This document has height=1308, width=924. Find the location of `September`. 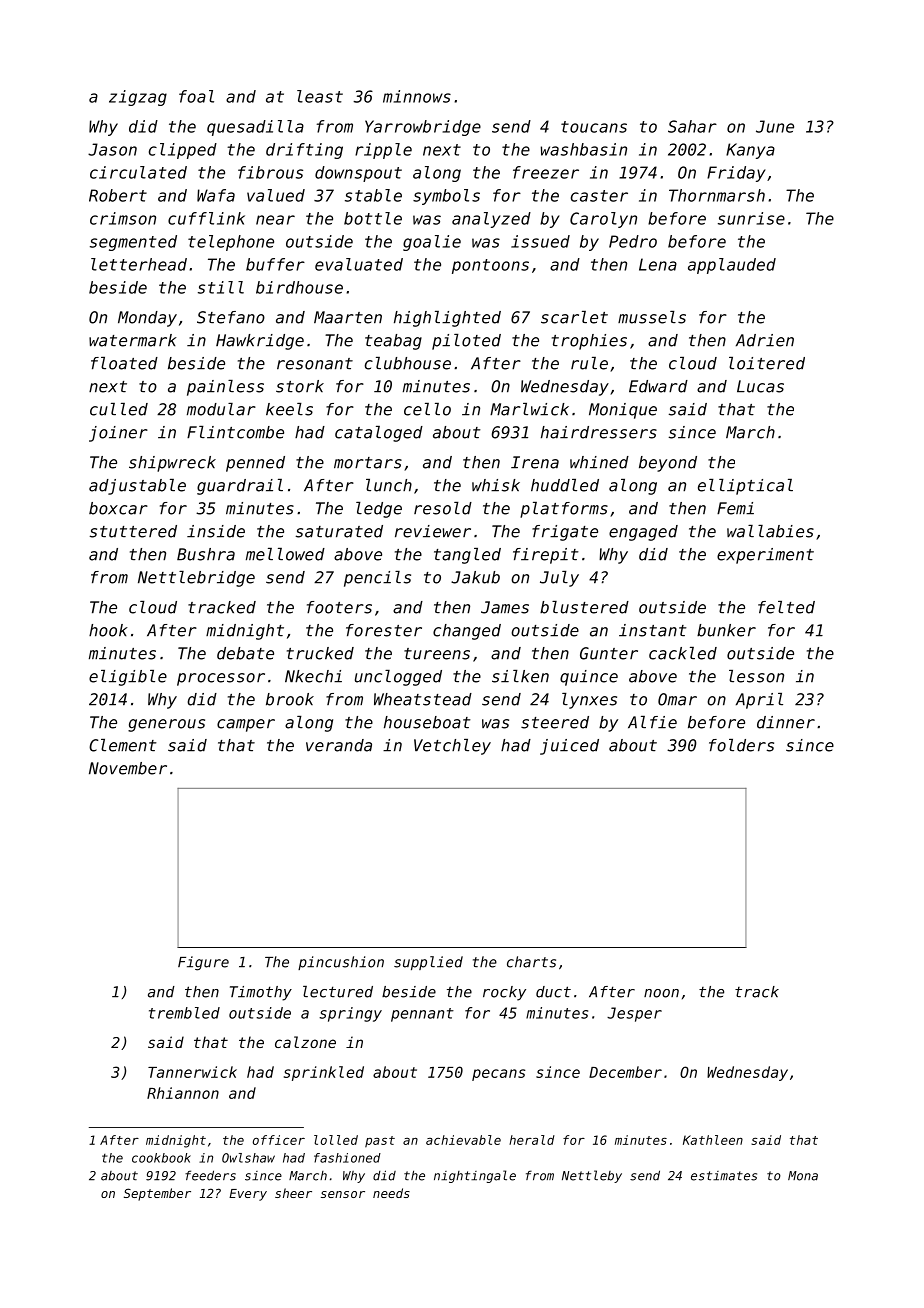

September is located at coordinates (157, 1194).
